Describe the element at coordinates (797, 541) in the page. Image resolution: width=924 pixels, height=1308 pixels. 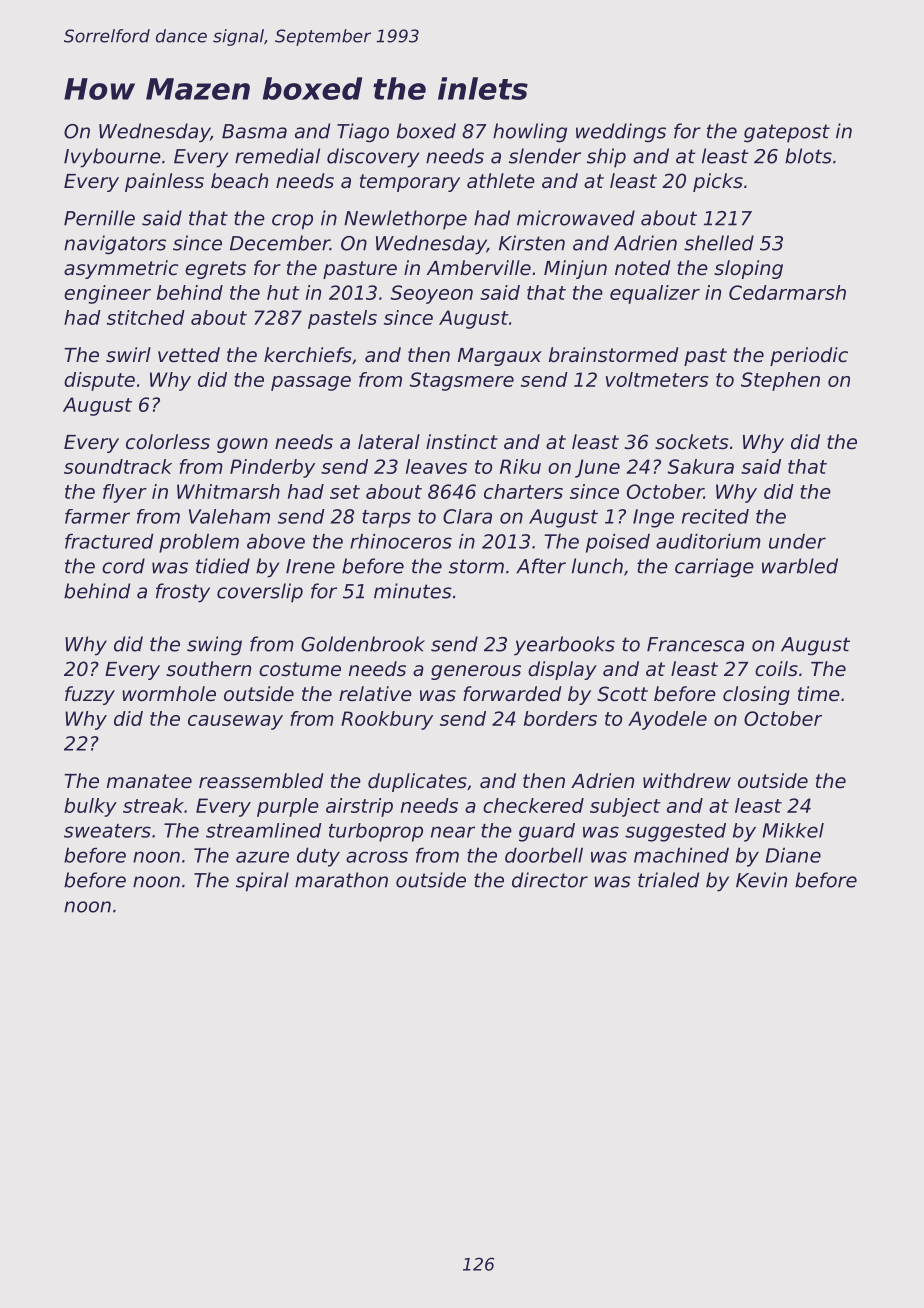
I see `under` at that location.
